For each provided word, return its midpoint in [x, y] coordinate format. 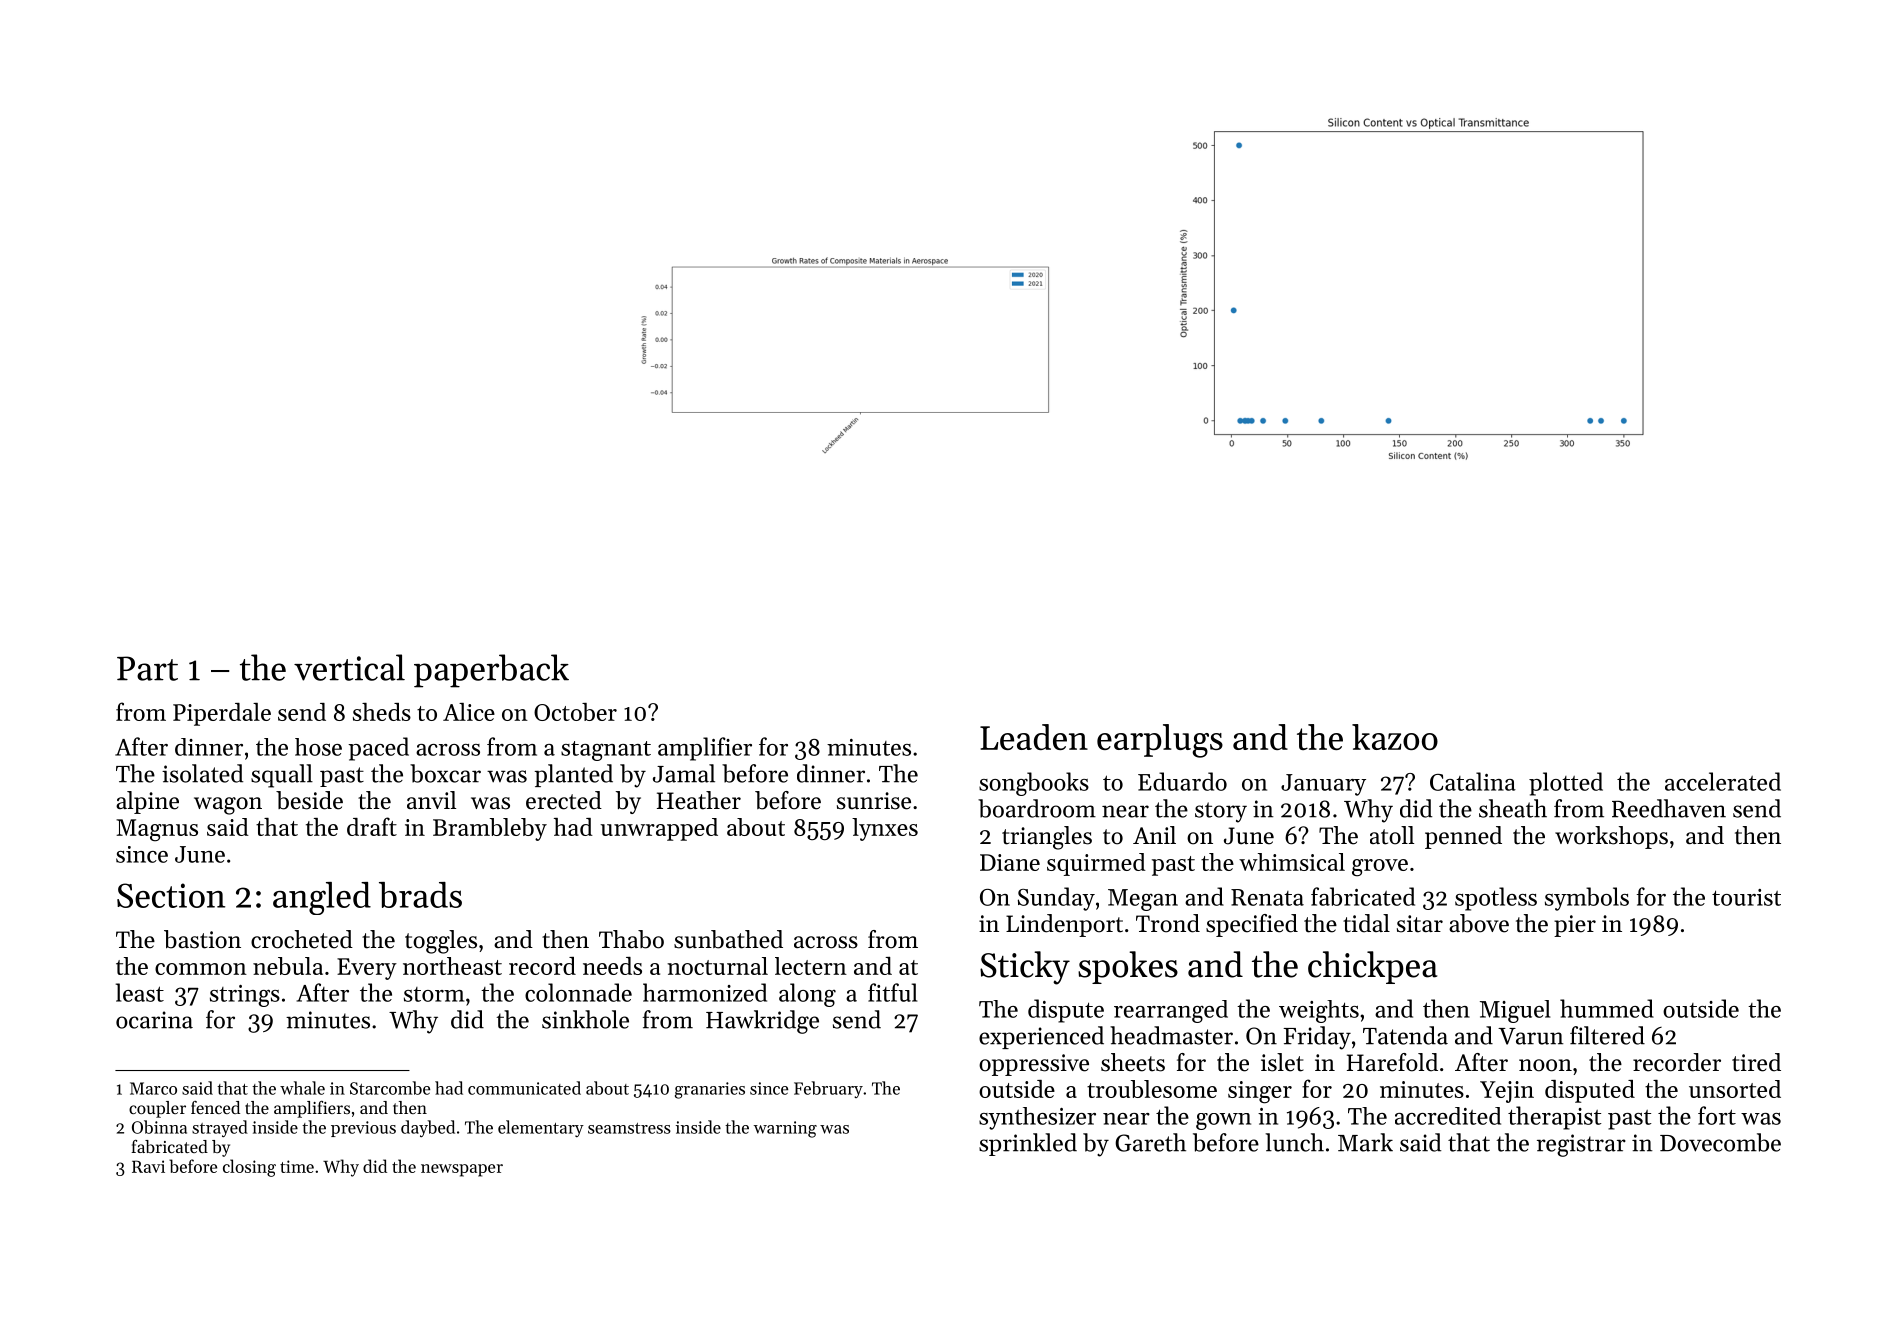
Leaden [1034, 737]
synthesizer [1037, 1118]
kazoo [1395, 737]
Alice [469, 712]
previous [363, 1129]
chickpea [1372, 967]
